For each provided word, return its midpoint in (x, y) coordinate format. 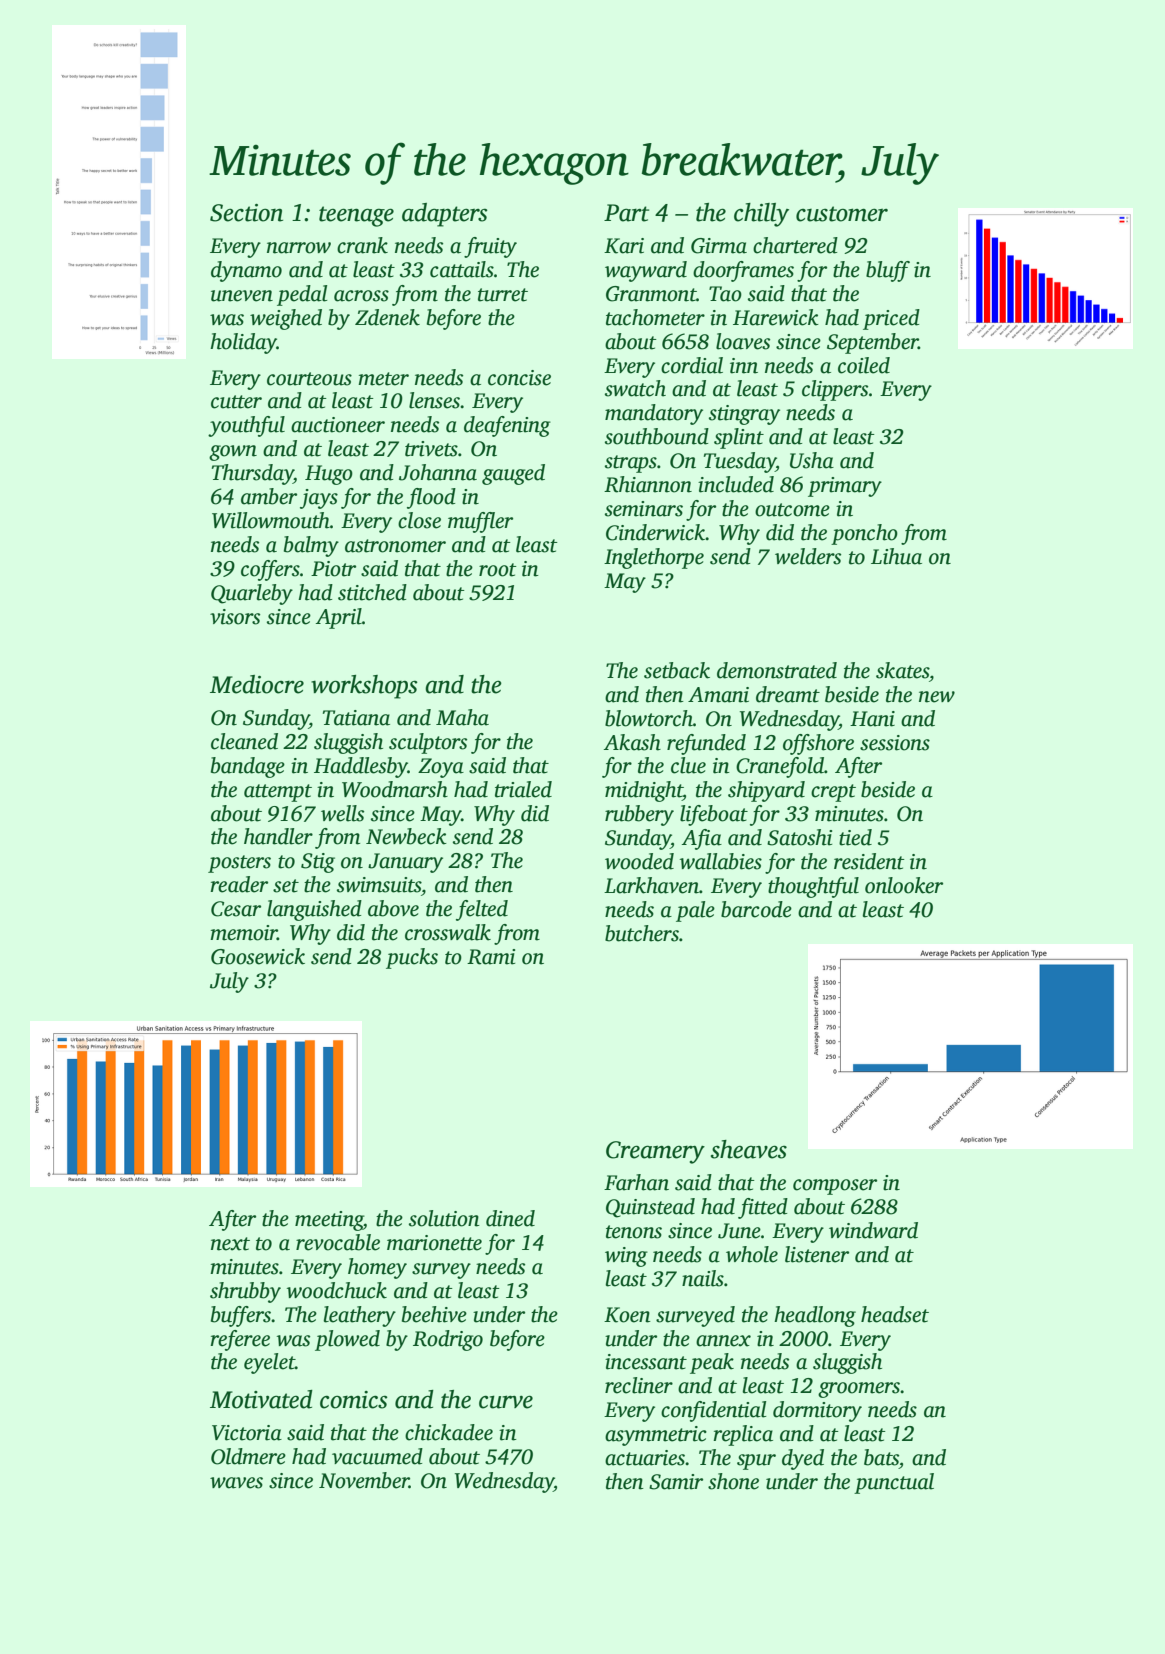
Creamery (655, 1152)
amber (269, 496)
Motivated (261, 1399)
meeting (329, 1221)
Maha (462, 717)
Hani (872, 719)
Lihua (896, 556)
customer (842, 214)
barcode (756, 909)
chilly (761, 215)
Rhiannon (648, 484)
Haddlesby (361, 767)
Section (246, 213)
